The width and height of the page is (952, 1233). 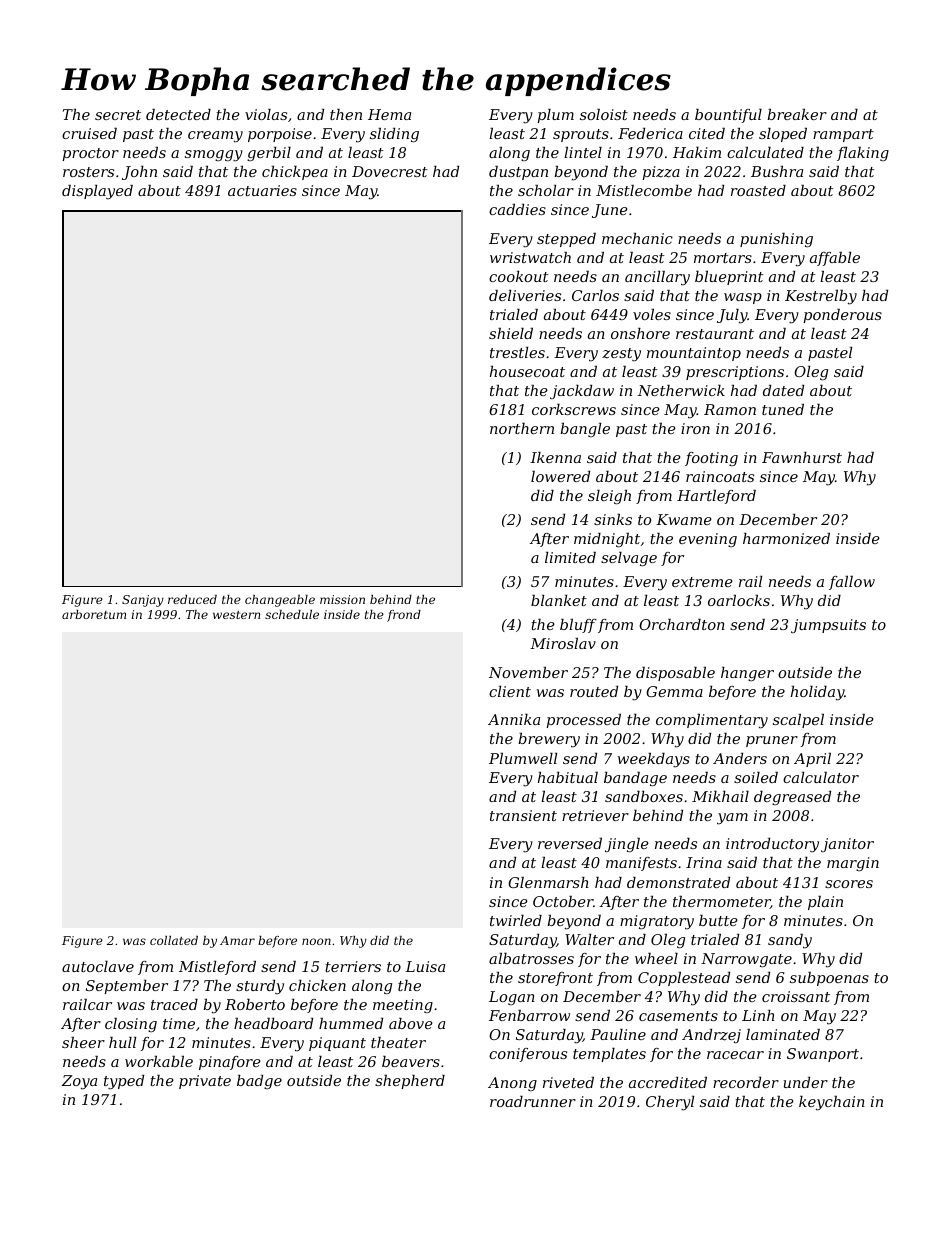 What do you see at coordinates (192, 599) in the page?
I see `reduced` at bounding box center [192, 599].
